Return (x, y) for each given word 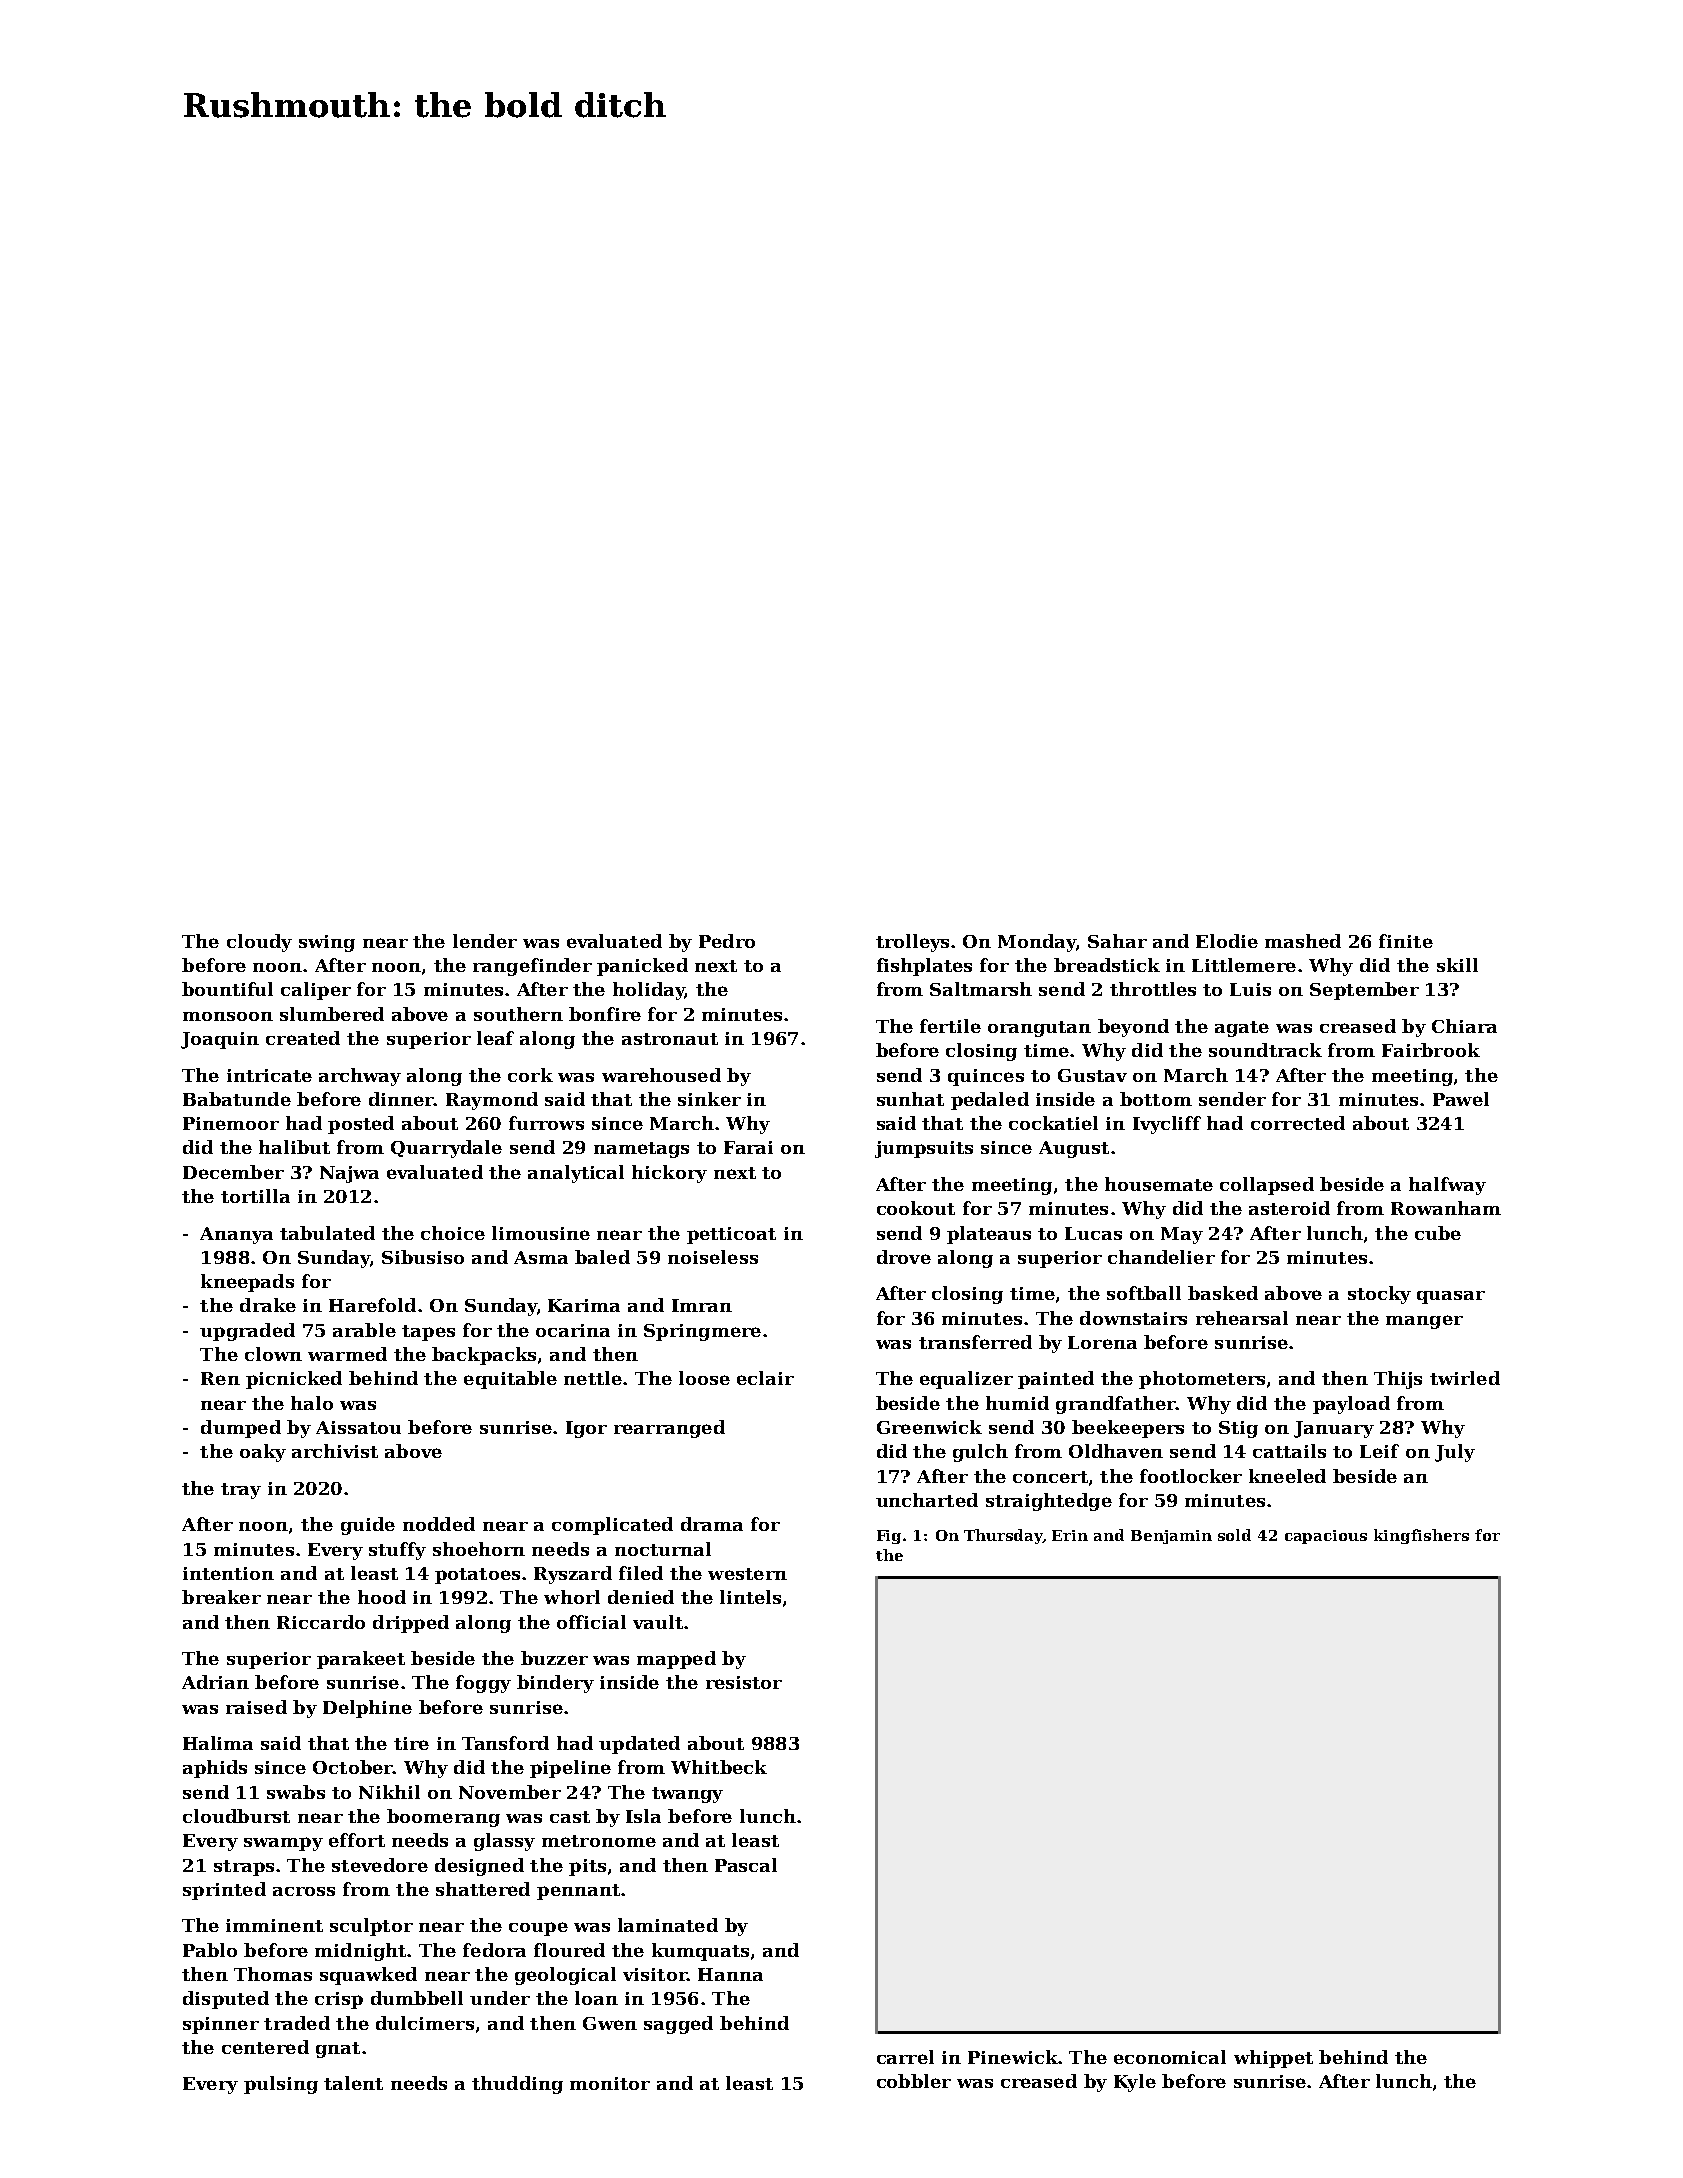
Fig (889, 1537)
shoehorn (479, 1549)
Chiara (1464, 1026)
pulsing (281, 2085)
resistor (744, 1682)
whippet (1273, 2059)
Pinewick (1013, 2057)
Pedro (727, 941)
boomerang (443, 1818)
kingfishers (1421, 1536)
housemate (1159, 1184)
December (233, 1172)
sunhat (910, 1099)
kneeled (1287, 1476)
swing (327, 943)
